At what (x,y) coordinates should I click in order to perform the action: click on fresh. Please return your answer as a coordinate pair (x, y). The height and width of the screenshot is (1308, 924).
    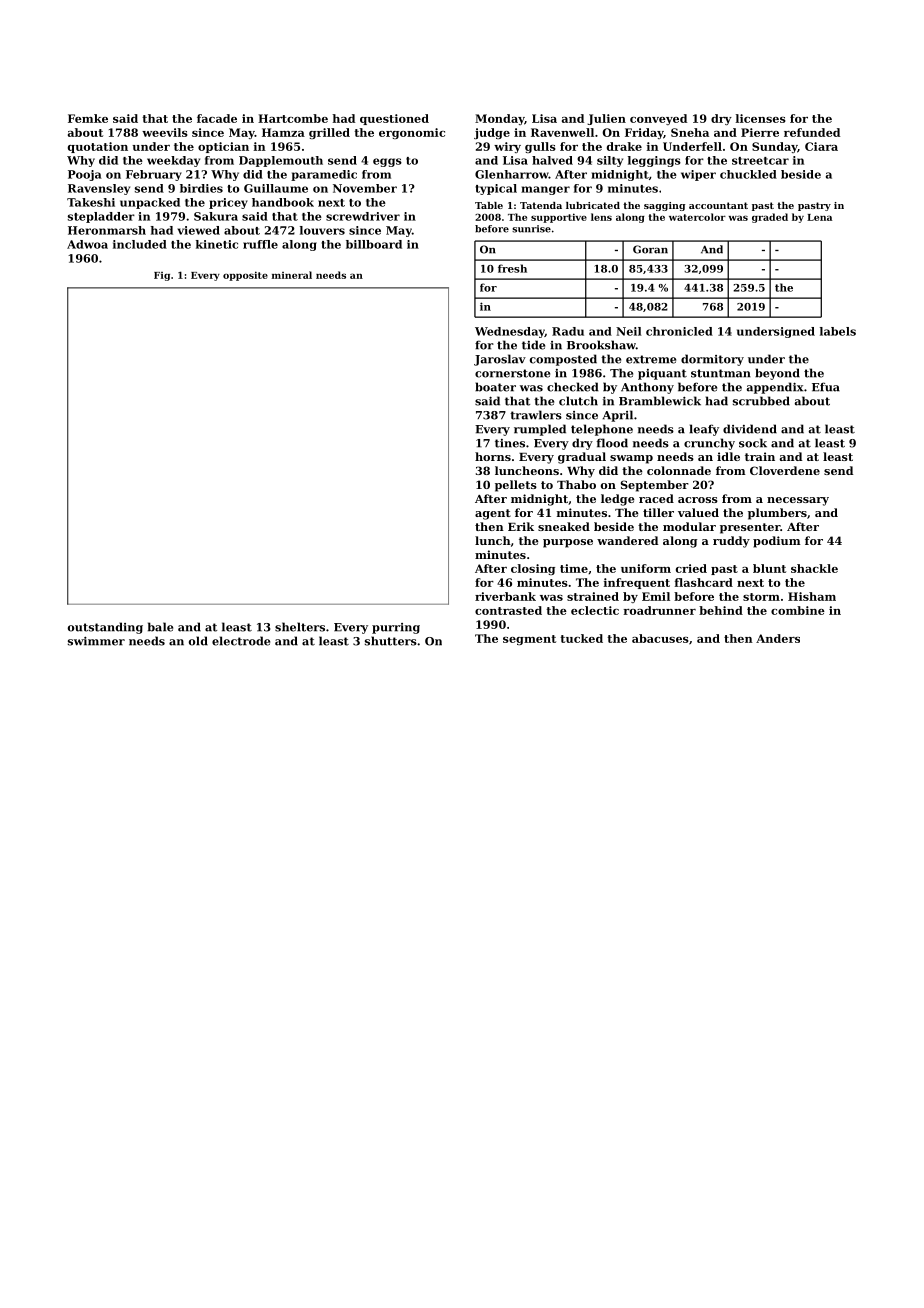
    Looking at the image, I should click on (512, 268).
